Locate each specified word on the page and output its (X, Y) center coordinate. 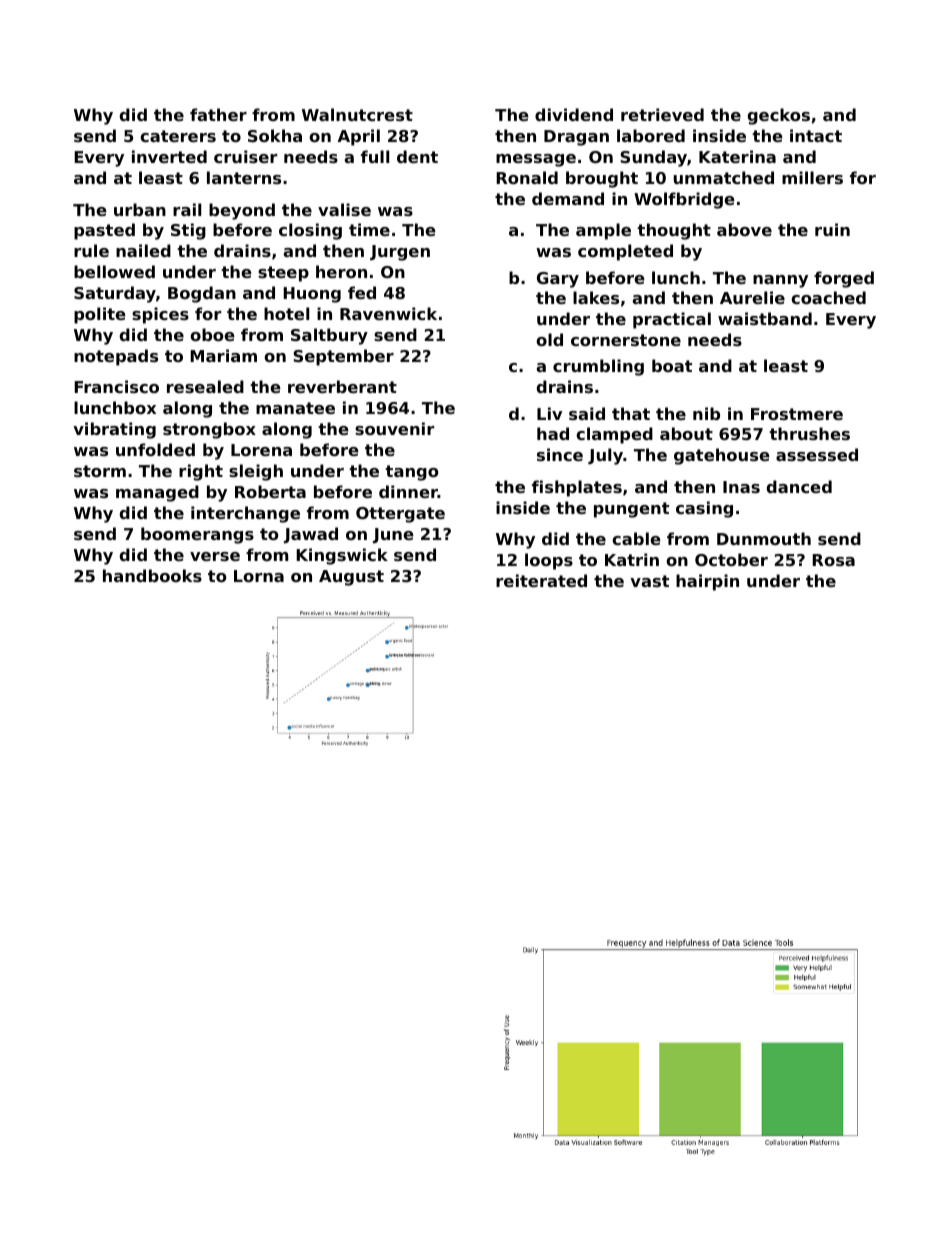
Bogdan (202, 294)
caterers (178, 136)
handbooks (152, 575)
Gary (558, 280)
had (553, 433)
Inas (741, 487)
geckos (779, 116)
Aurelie (752, 297)
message (536, 160)
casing (704, 509)
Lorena (261, 450)
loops (549, 561)
